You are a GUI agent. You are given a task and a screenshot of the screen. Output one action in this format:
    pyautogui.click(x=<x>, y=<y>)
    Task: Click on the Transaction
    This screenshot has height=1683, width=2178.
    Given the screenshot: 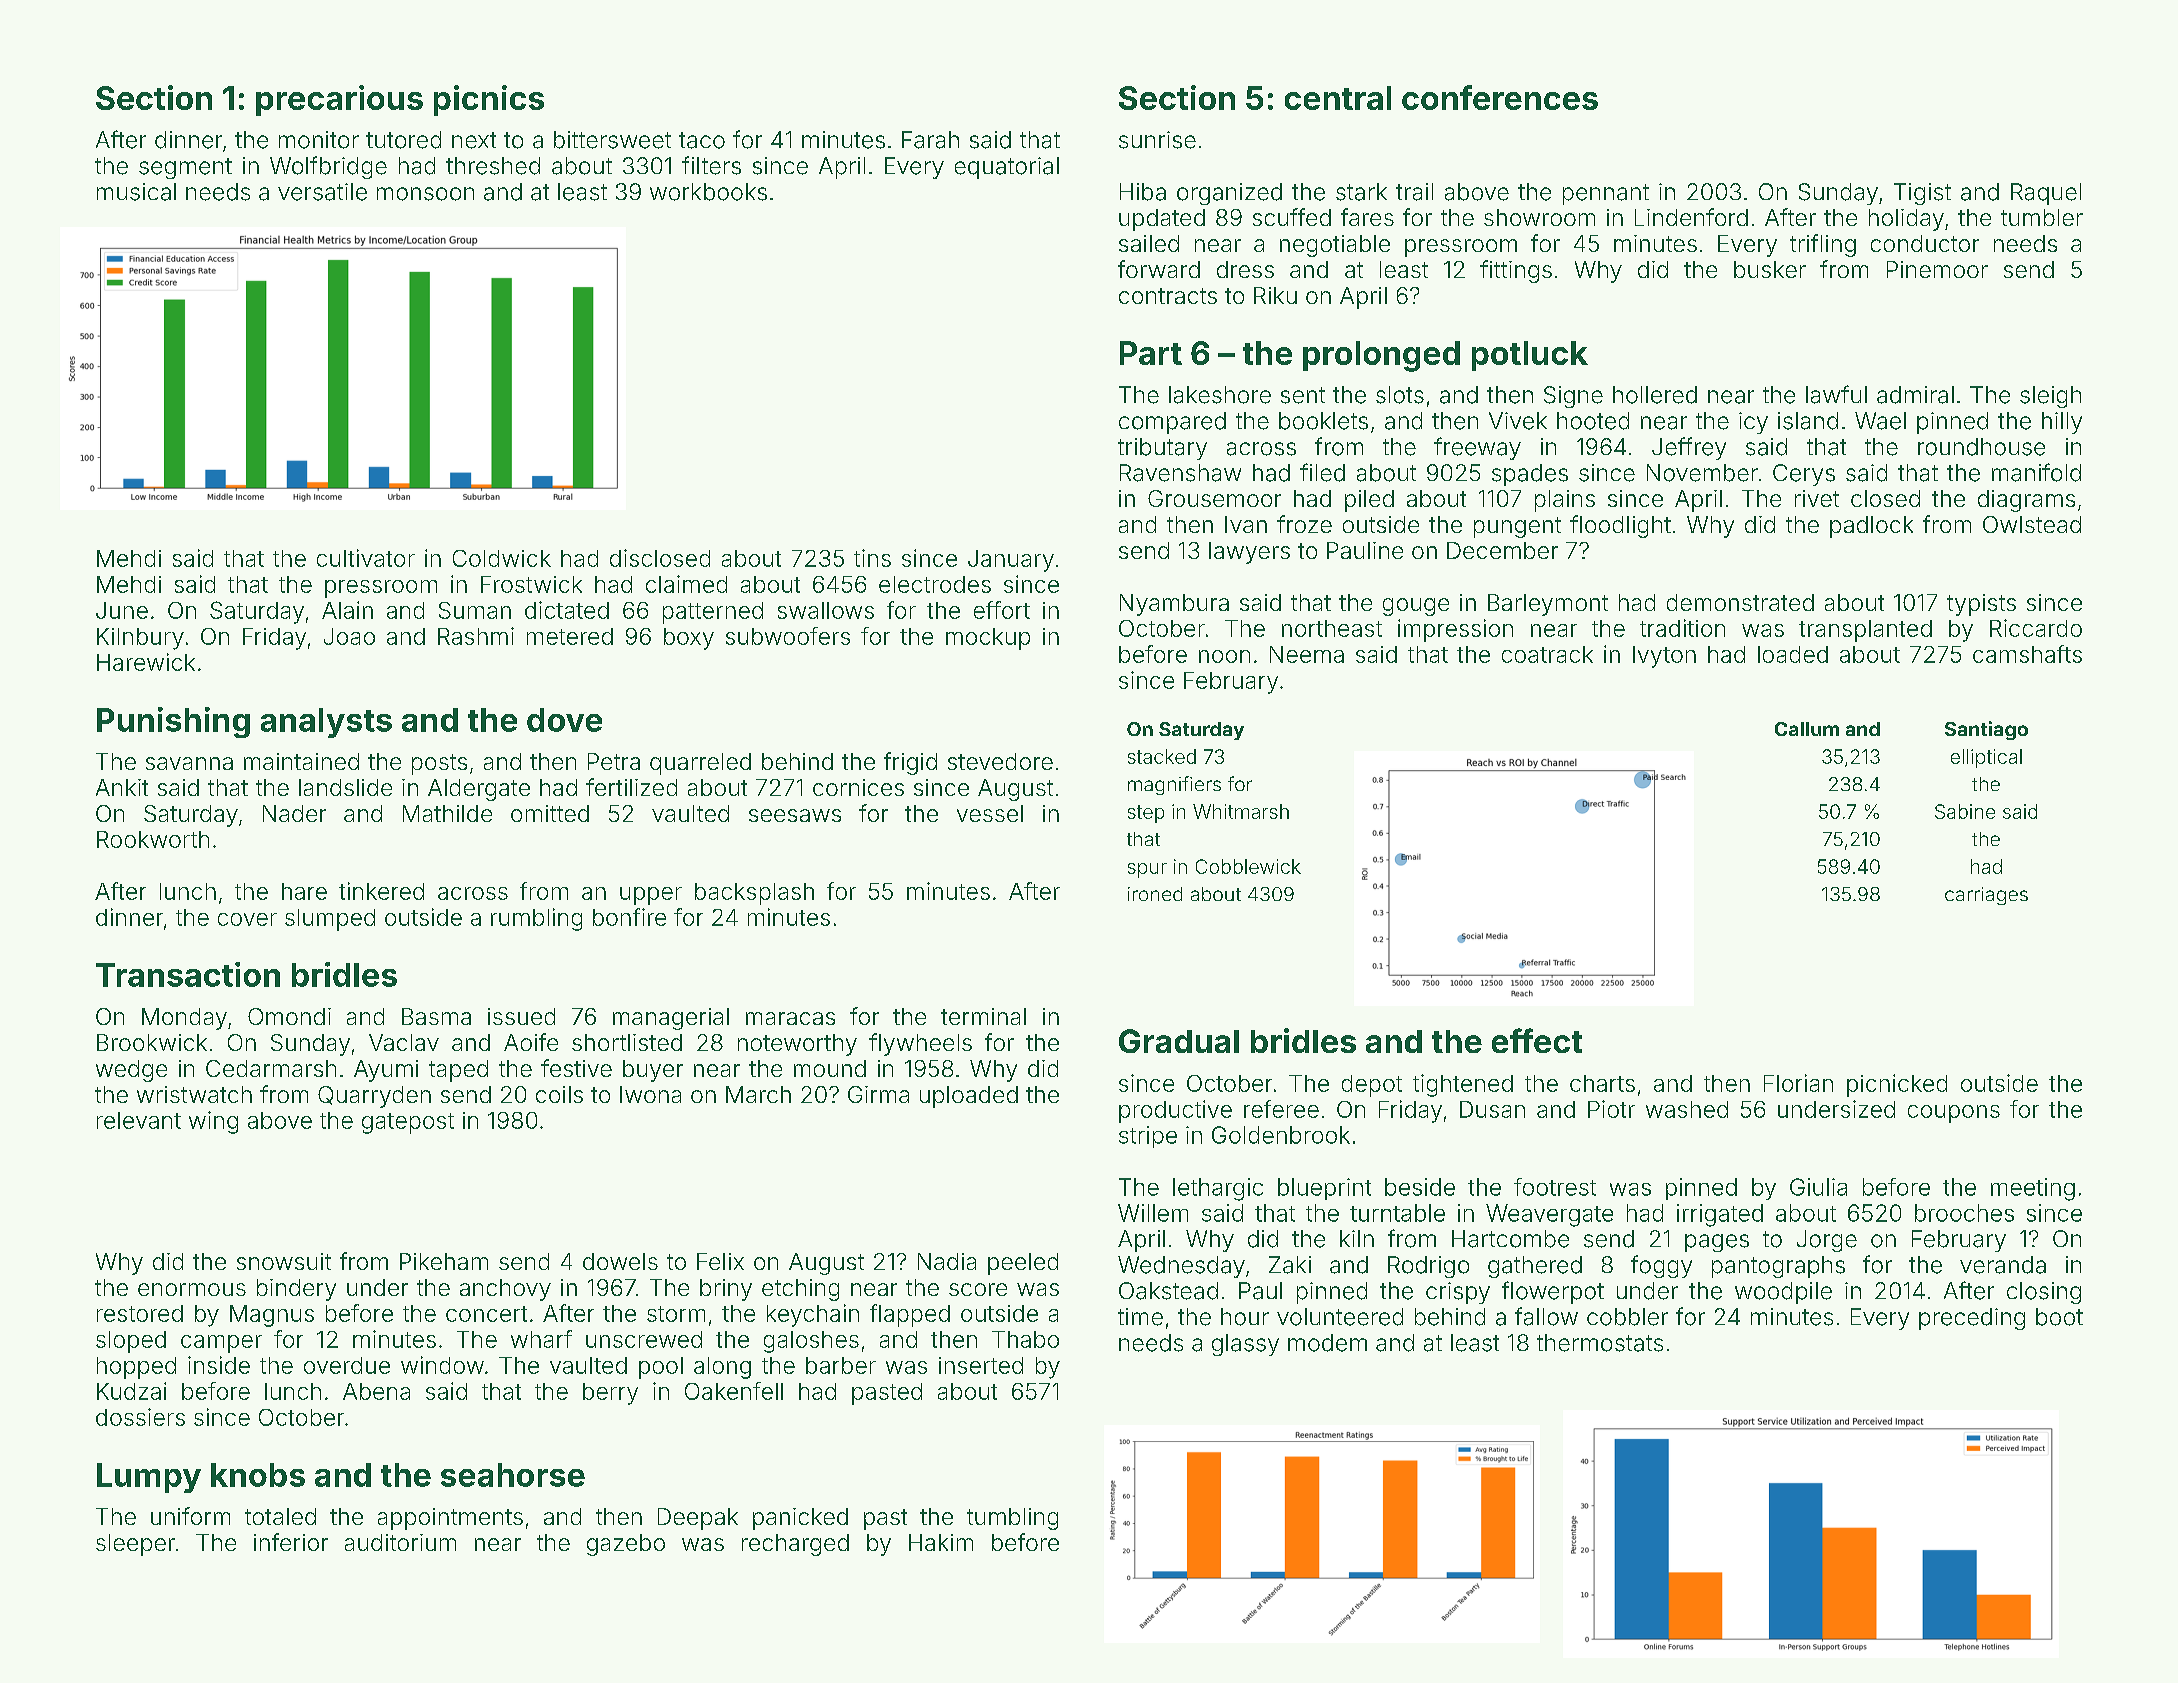 What is the action you would take?
    pyautogui.click(x=188, y=974)
